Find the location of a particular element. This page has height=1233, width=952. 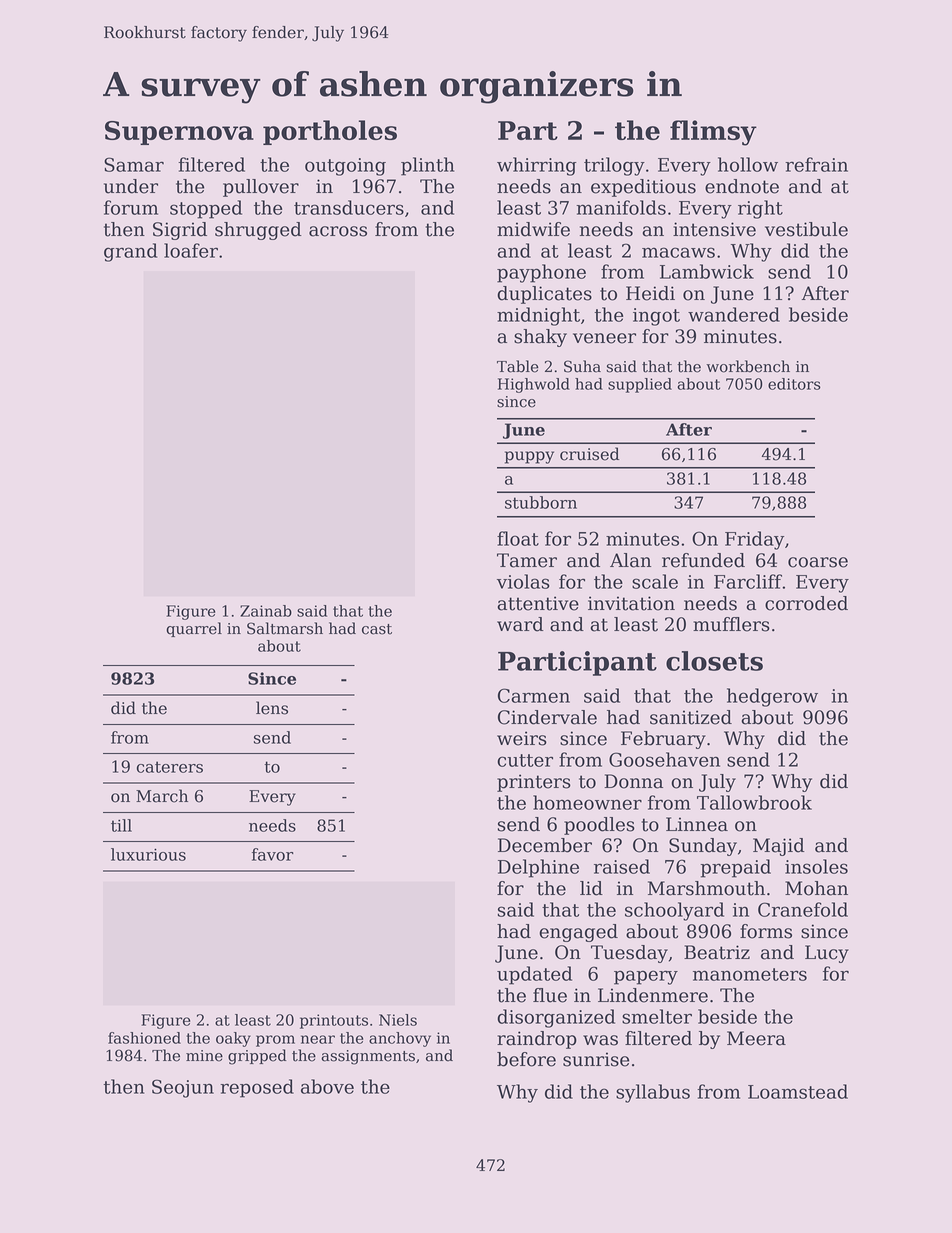

Delphine is located at coordinates (538, 868).
